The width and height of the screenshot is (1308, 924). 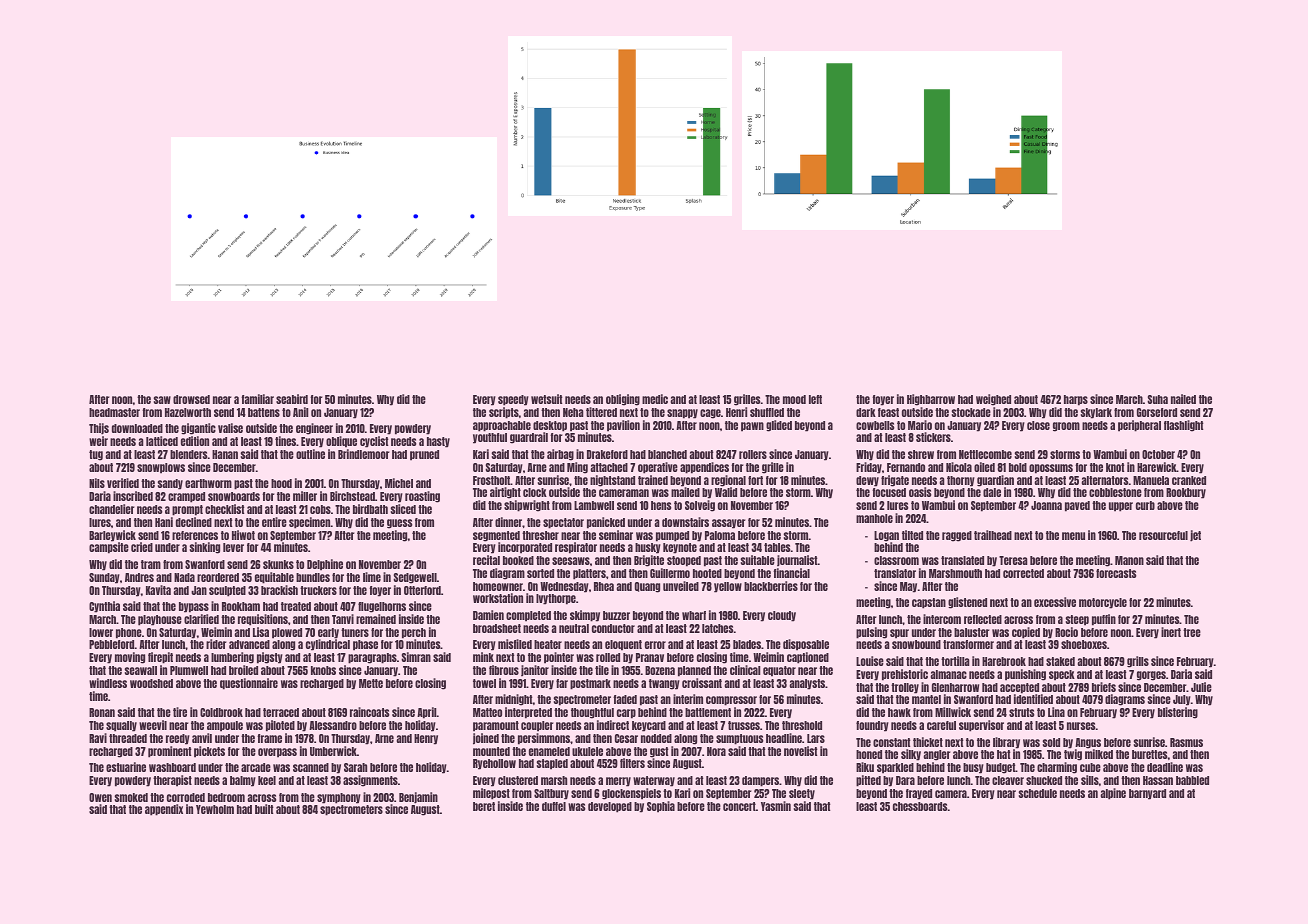 I want to click on Hanan, so click(x=225, y=454).
